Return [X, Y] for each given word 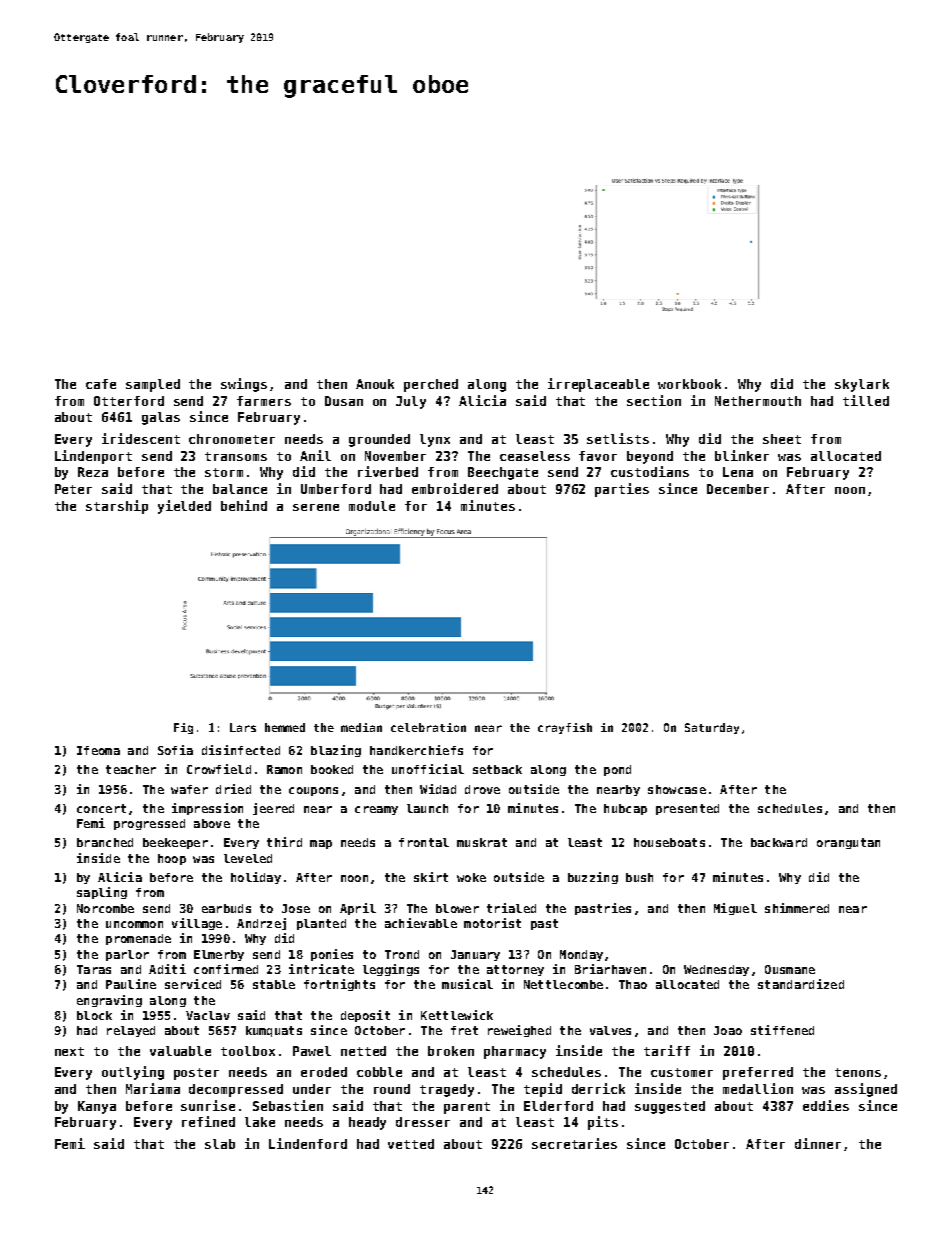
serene [316, 507]
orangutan [848, 843]
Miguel [735, 909]
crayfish [565, 728]
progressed [149, 824]
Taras [94, 969]
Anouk [375, 384]
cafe [101, 384]
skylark [862, 385]
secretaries [574, 1143]
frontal [424, 842]
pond [617, 770]
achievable [421, 923]
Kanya [97, 1107]
